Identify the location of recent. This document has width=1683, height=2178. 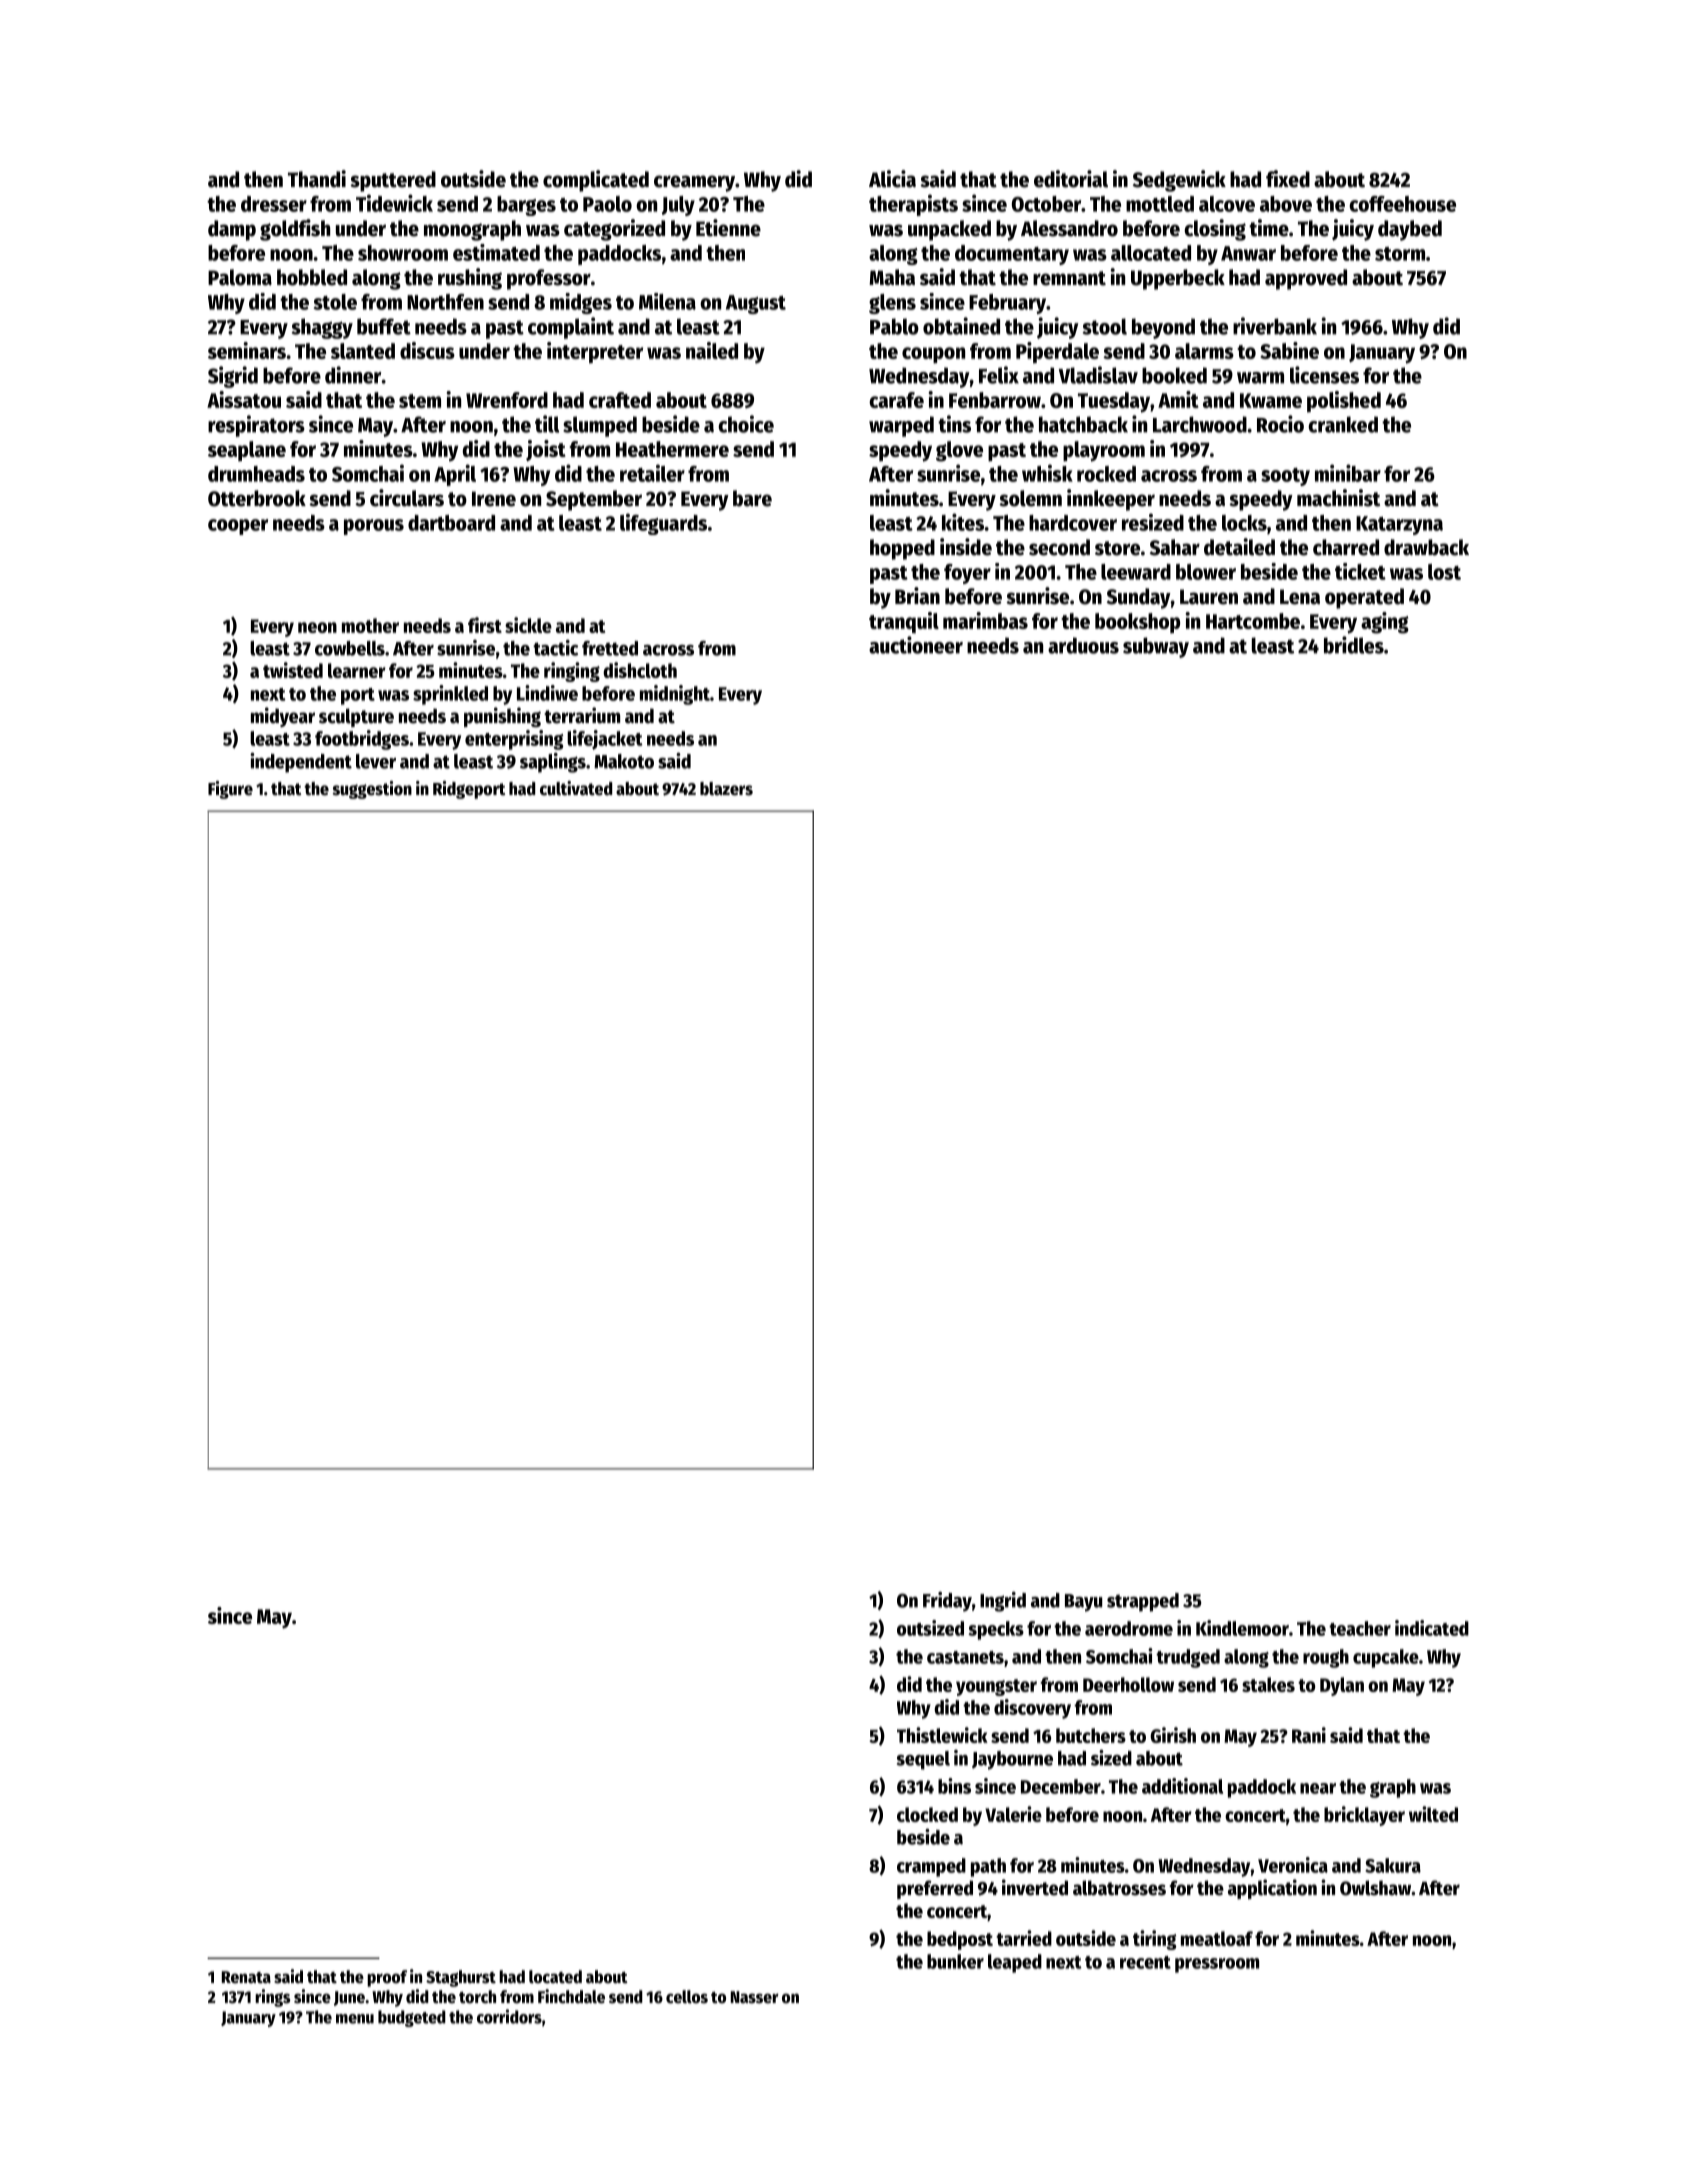
(1145, 1962).
